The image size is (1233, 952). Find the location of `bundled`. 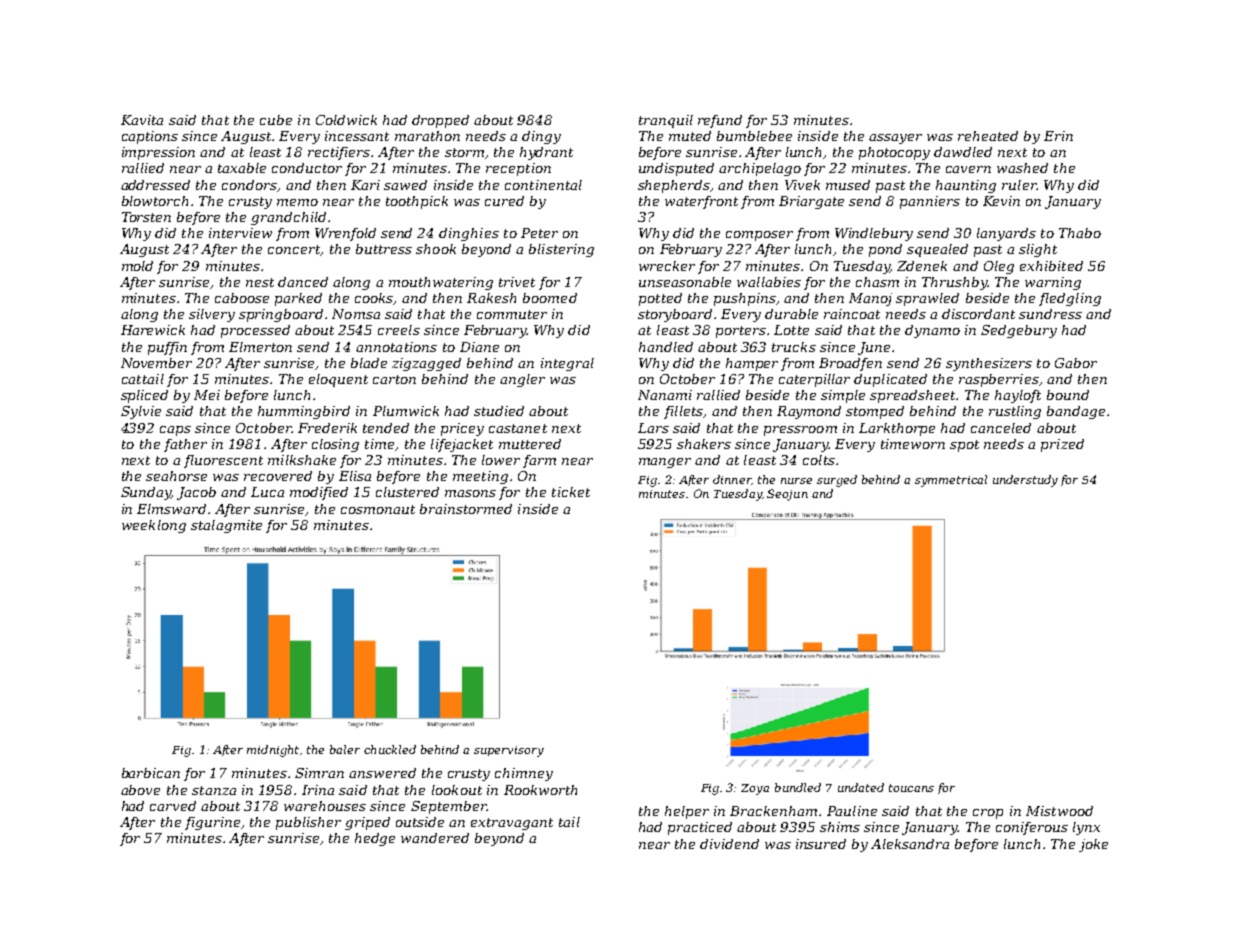

bundled is located at coordinates (798, 787).
